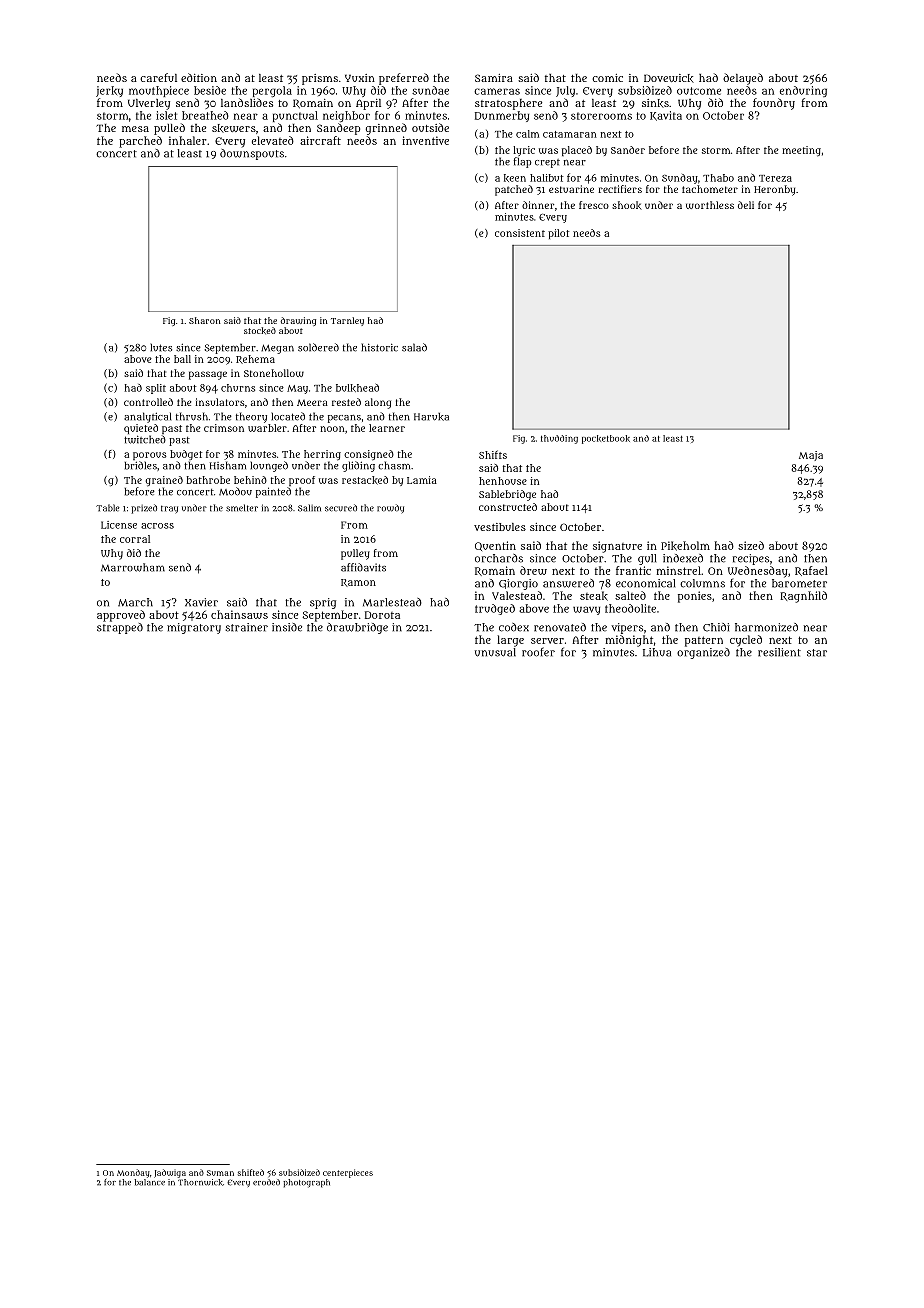 This screenshot has height=1308, width=924. Describe the element at coordinates (779, 652) in the screenshot. I see `resilient` at that location.
